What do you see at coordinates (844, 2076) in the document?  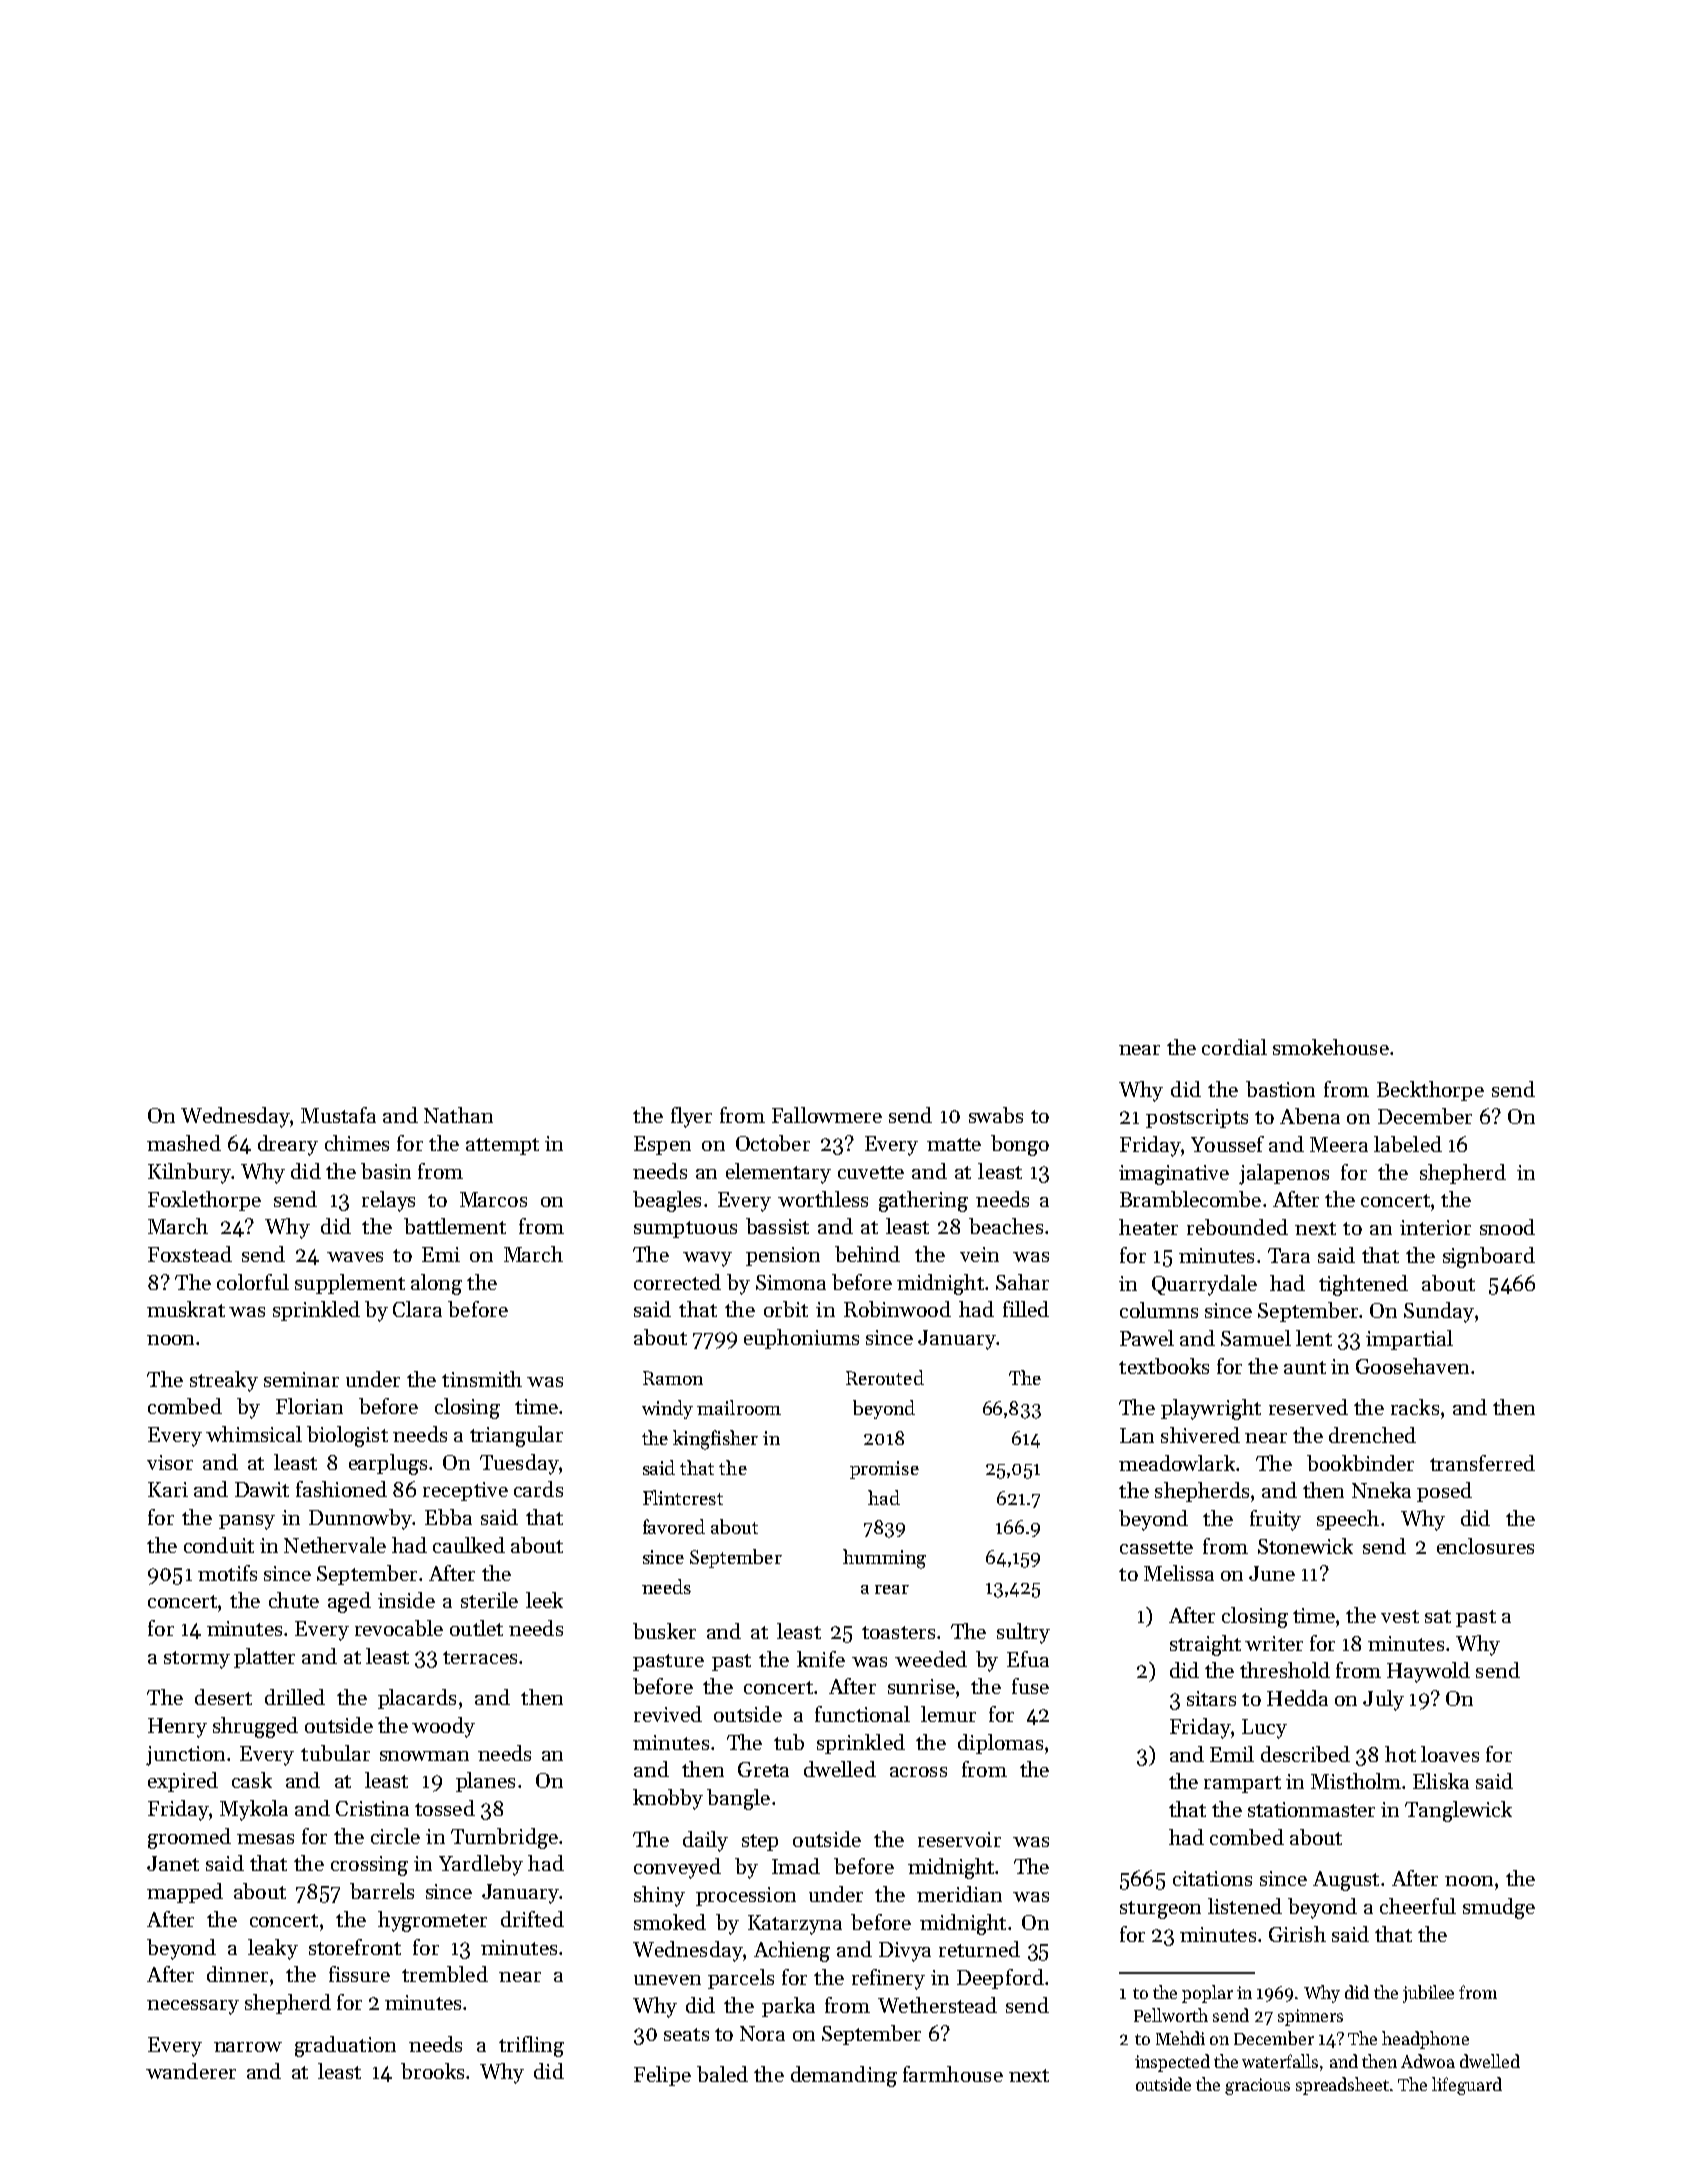 I see `demanding` at bounding box center [844, 2076].
